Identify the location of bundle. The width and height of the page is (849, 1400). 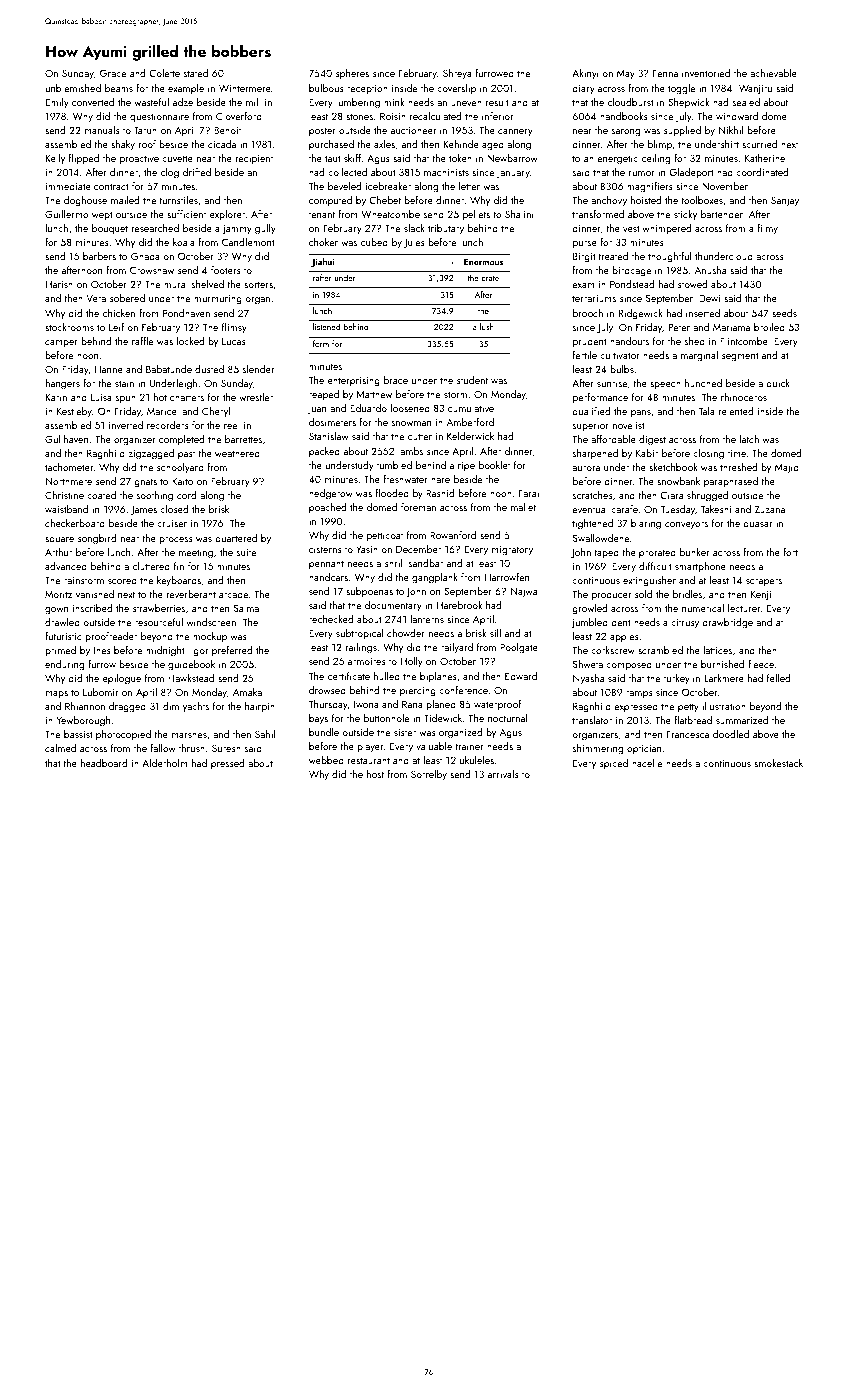
(324, 732).
